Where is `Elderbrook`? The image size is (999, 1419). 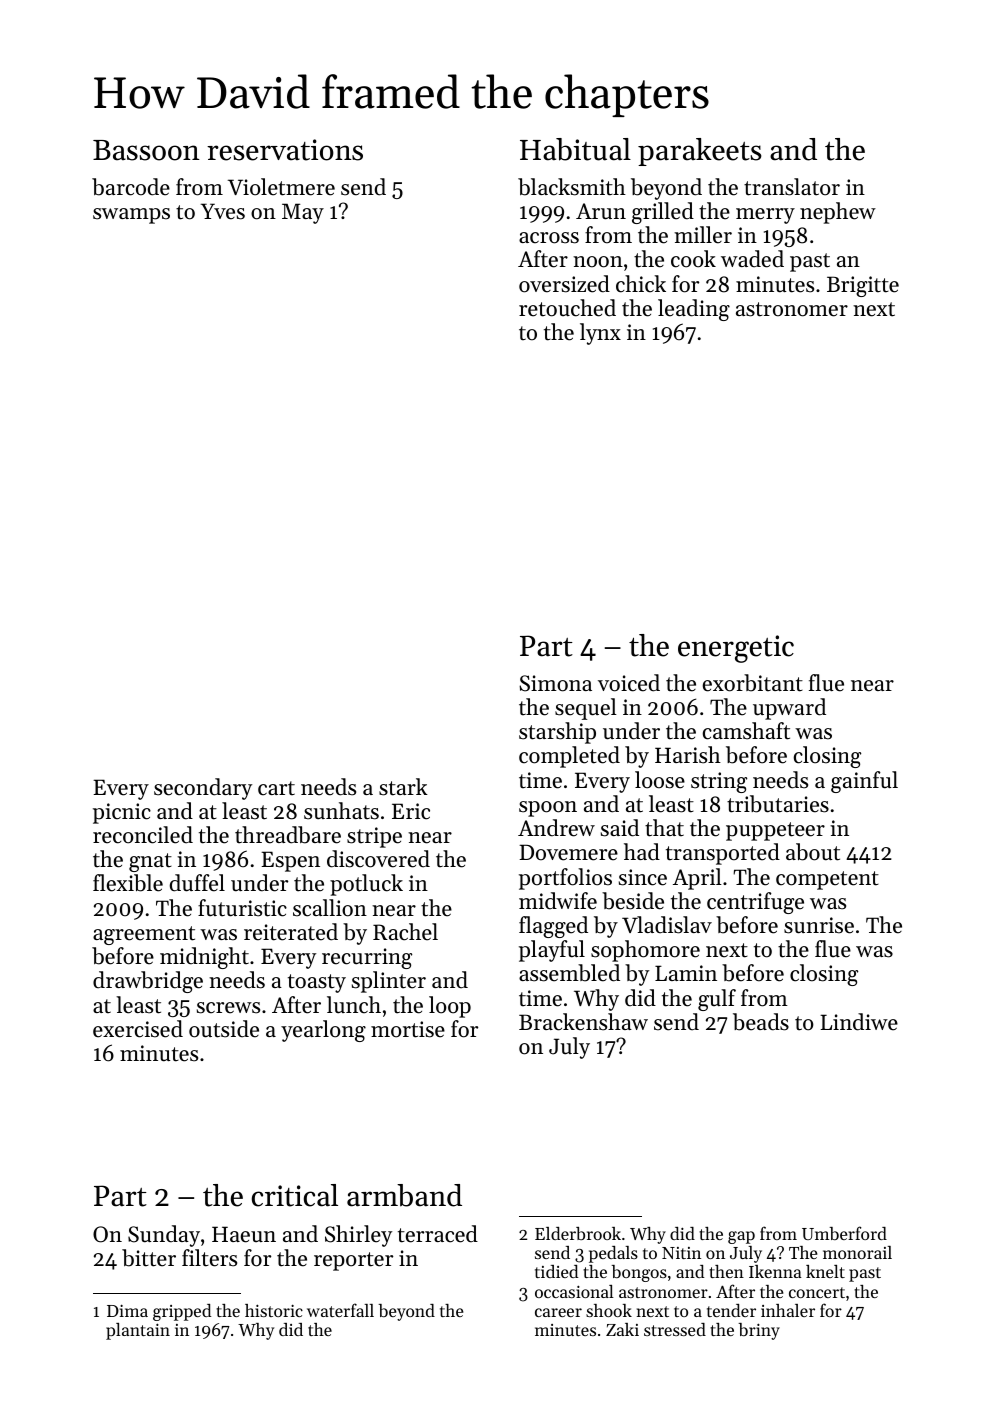 Elderbrook is located at coordinates (578, 1233).
